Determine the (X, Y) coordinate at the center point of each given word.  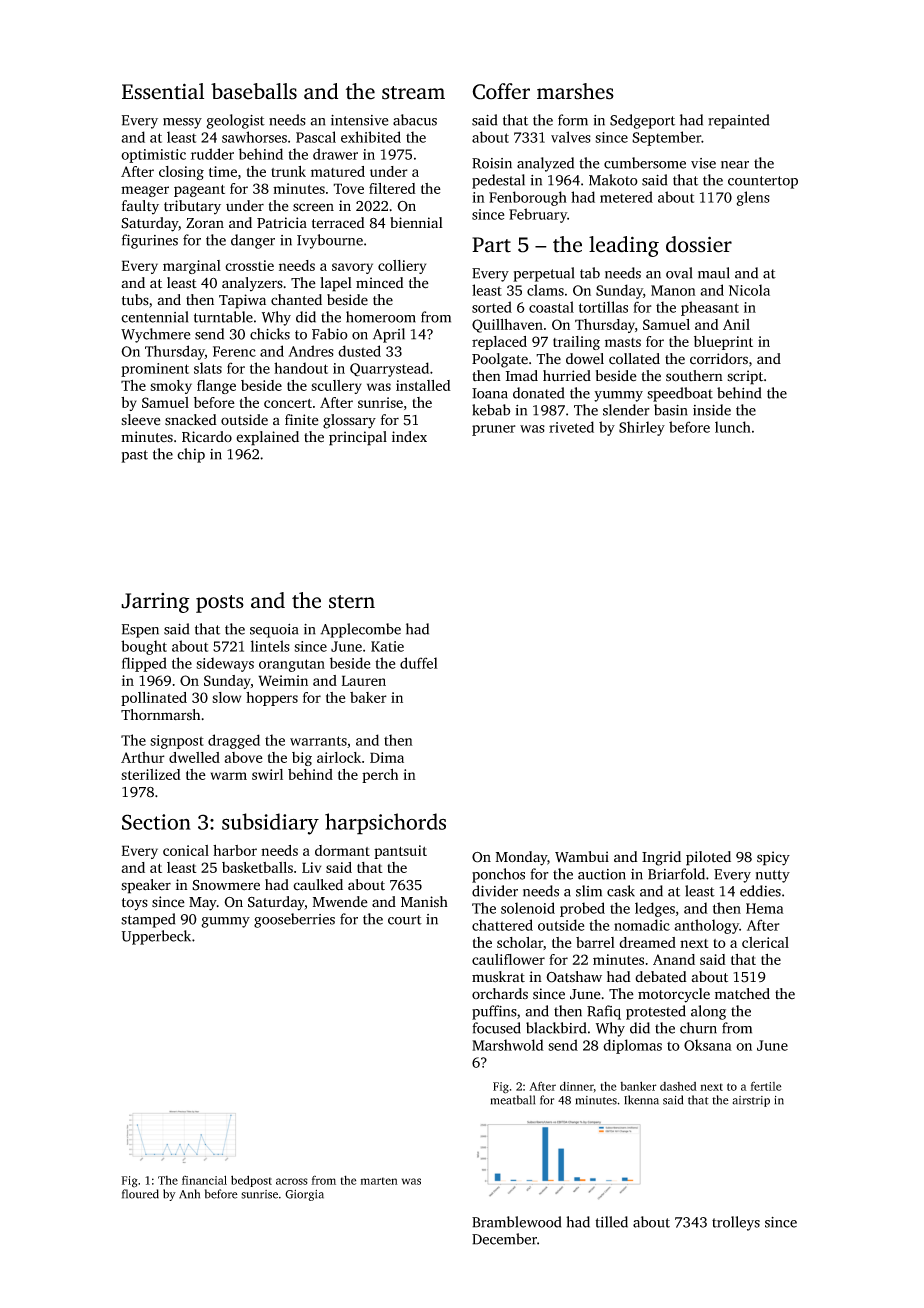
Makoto (613, 180)
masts (623, 342)
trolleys (736, 1223)
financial (204, 1180)
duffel (419, 663)
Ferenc (234, 351)
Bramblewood (516, 1222)
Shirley (642, 428)
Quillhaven (507, 326)
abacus (415, 120)
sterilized (151, 774)
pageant (199, 191)
